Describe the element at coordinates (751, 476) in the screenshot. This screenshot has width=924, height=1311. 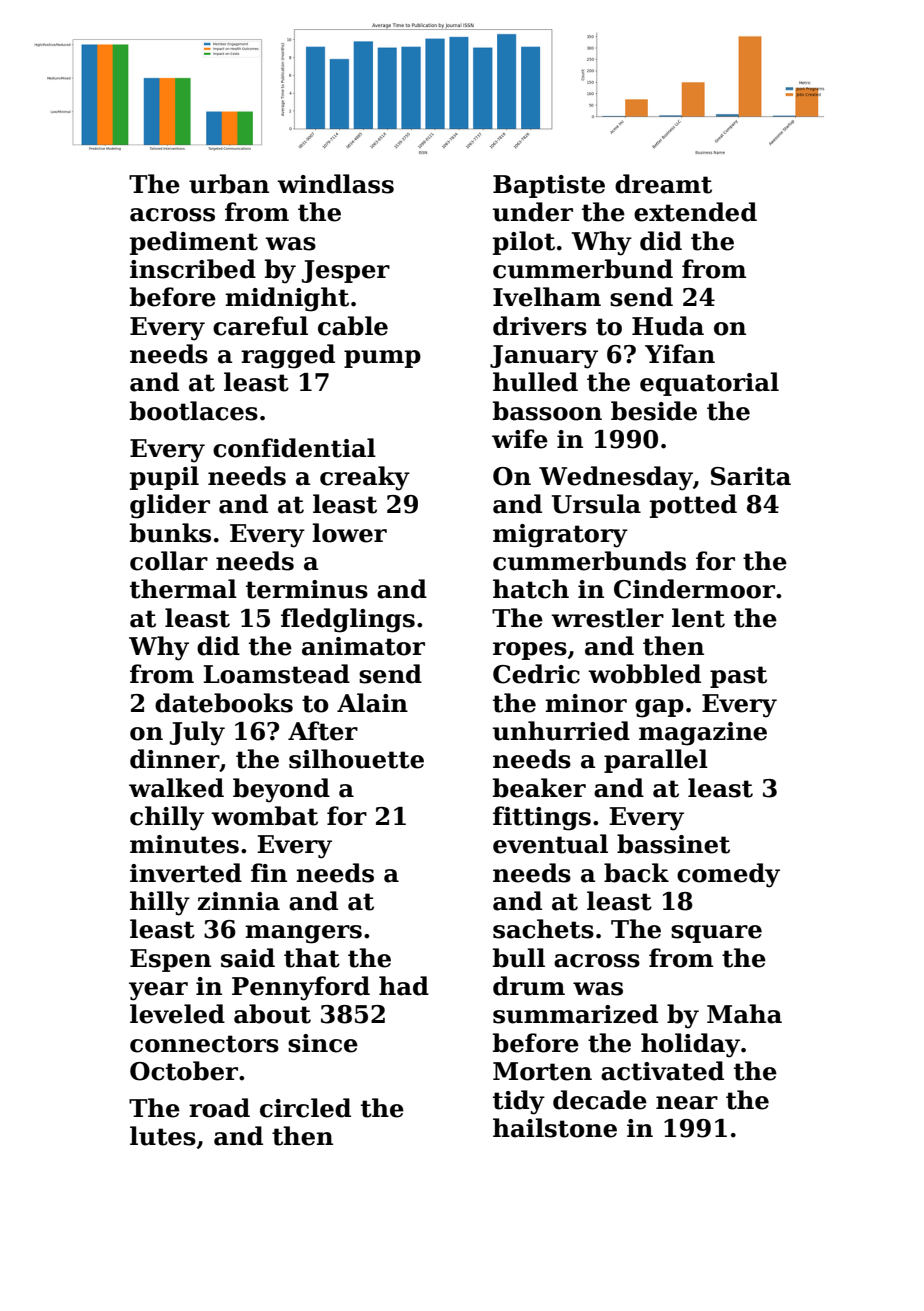
I see `Sarita` at that location.
